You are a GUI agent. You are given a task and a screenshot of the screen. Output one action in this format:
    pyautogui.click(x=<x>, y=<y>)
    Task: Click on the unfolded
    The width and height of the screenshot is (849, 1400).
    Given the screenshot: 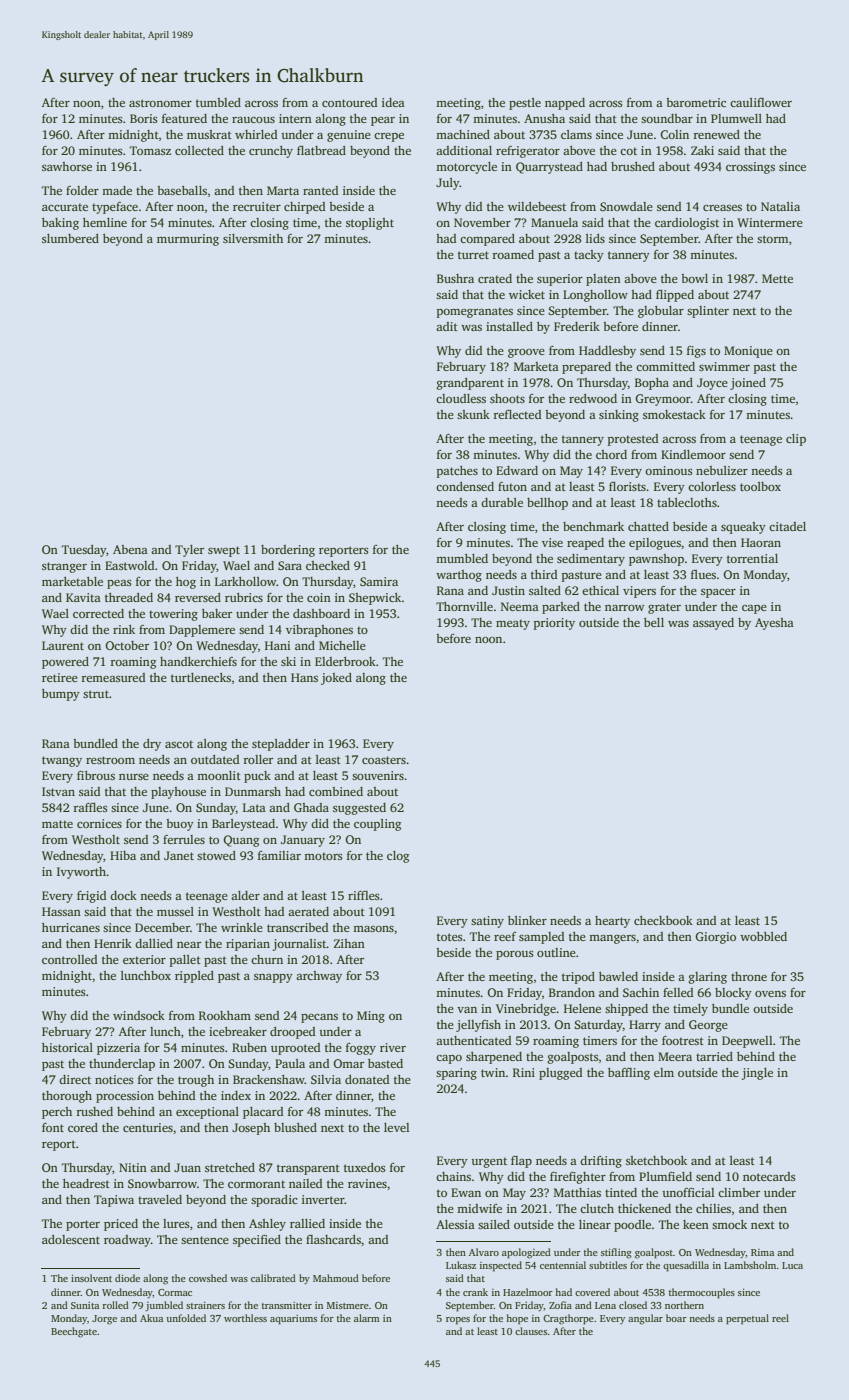 What is the action you would take?
    pyautogui.click(x=186, y=1318)
